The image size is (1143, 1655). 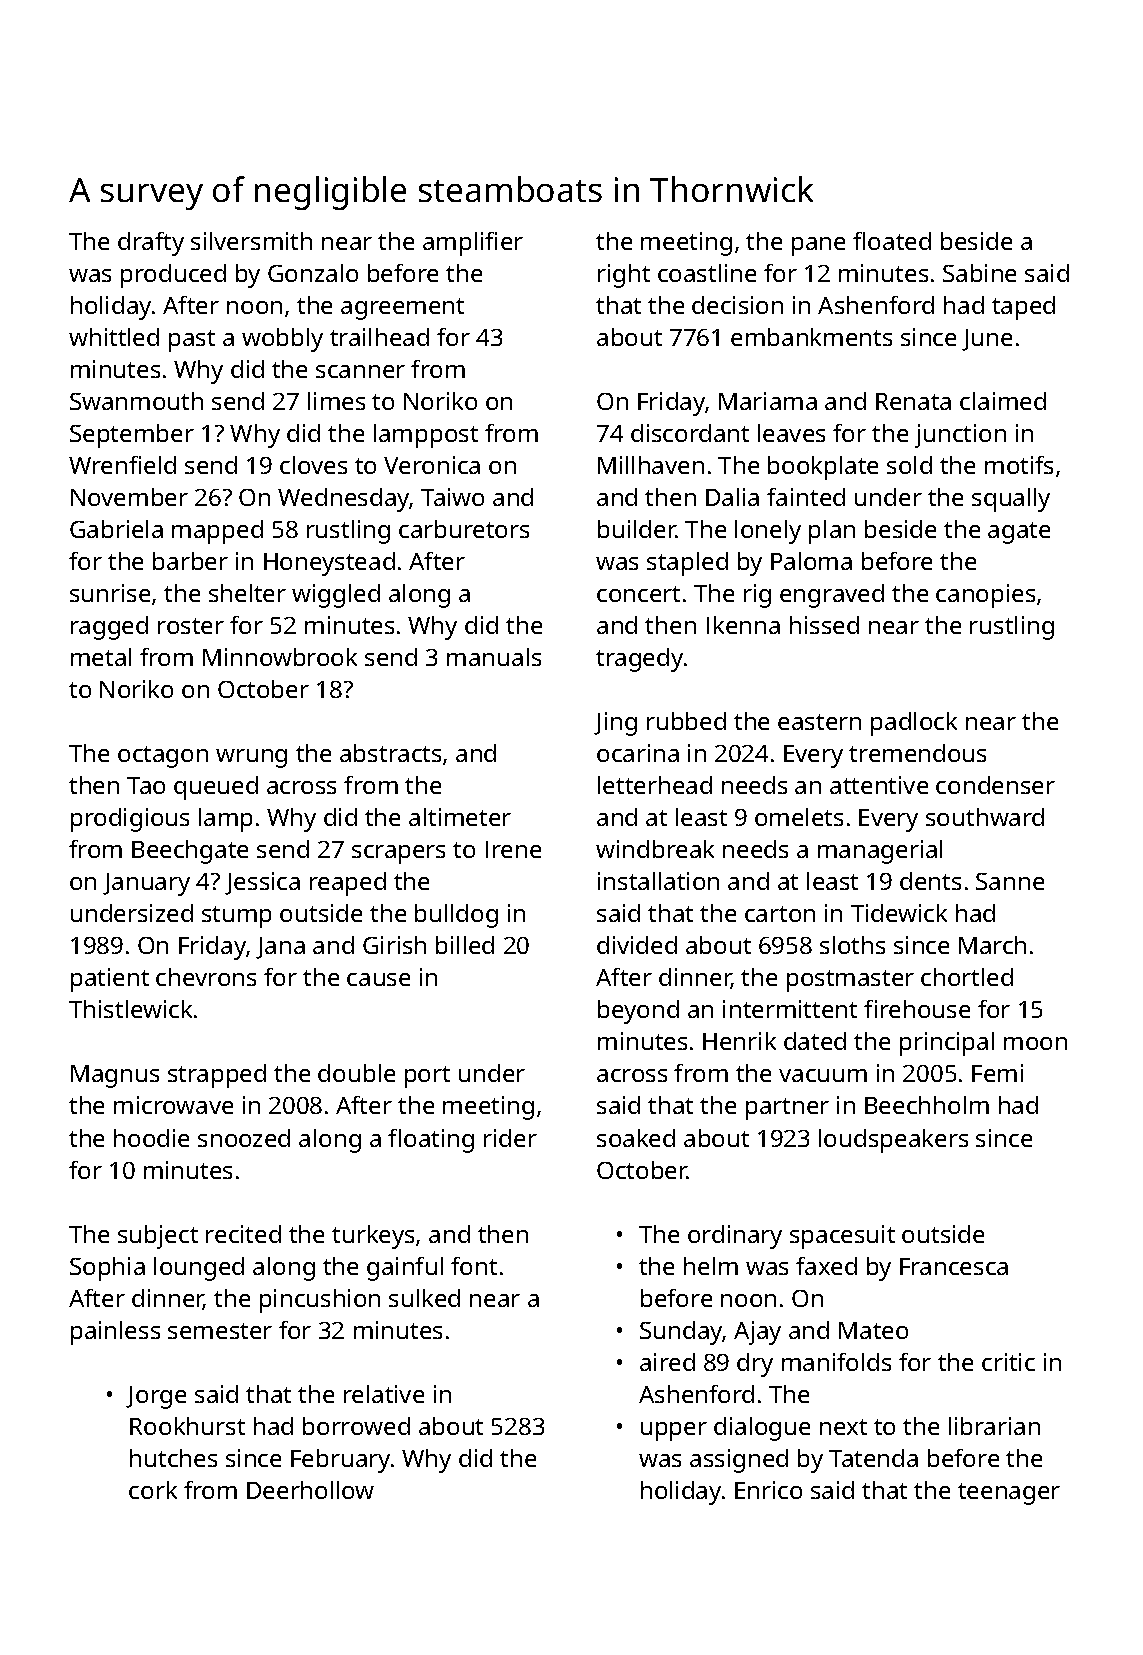 I want to click on font, so click(x=474, y=1266).
